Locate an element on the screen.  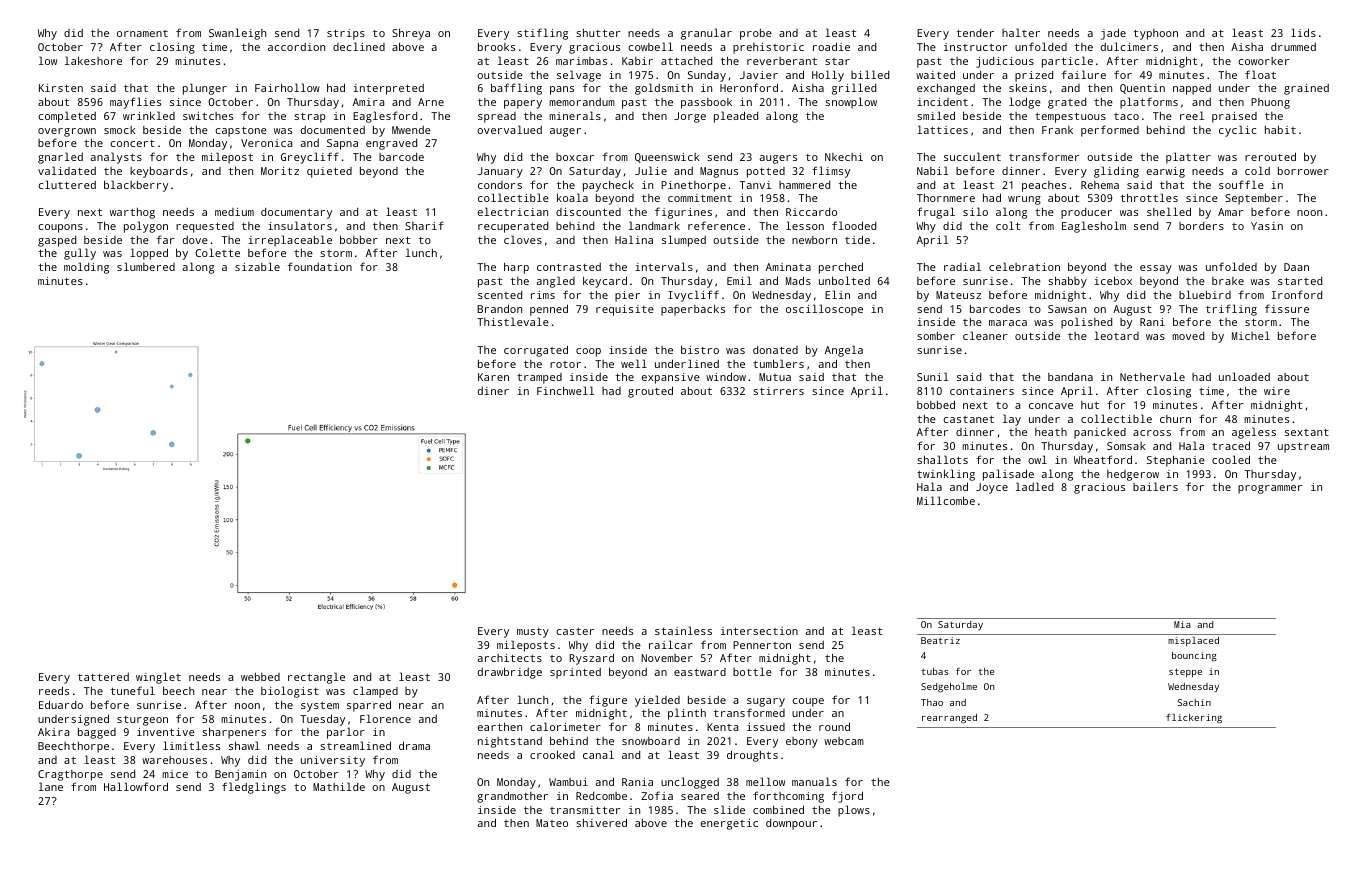
molding is located at coordinates (86, 268).
